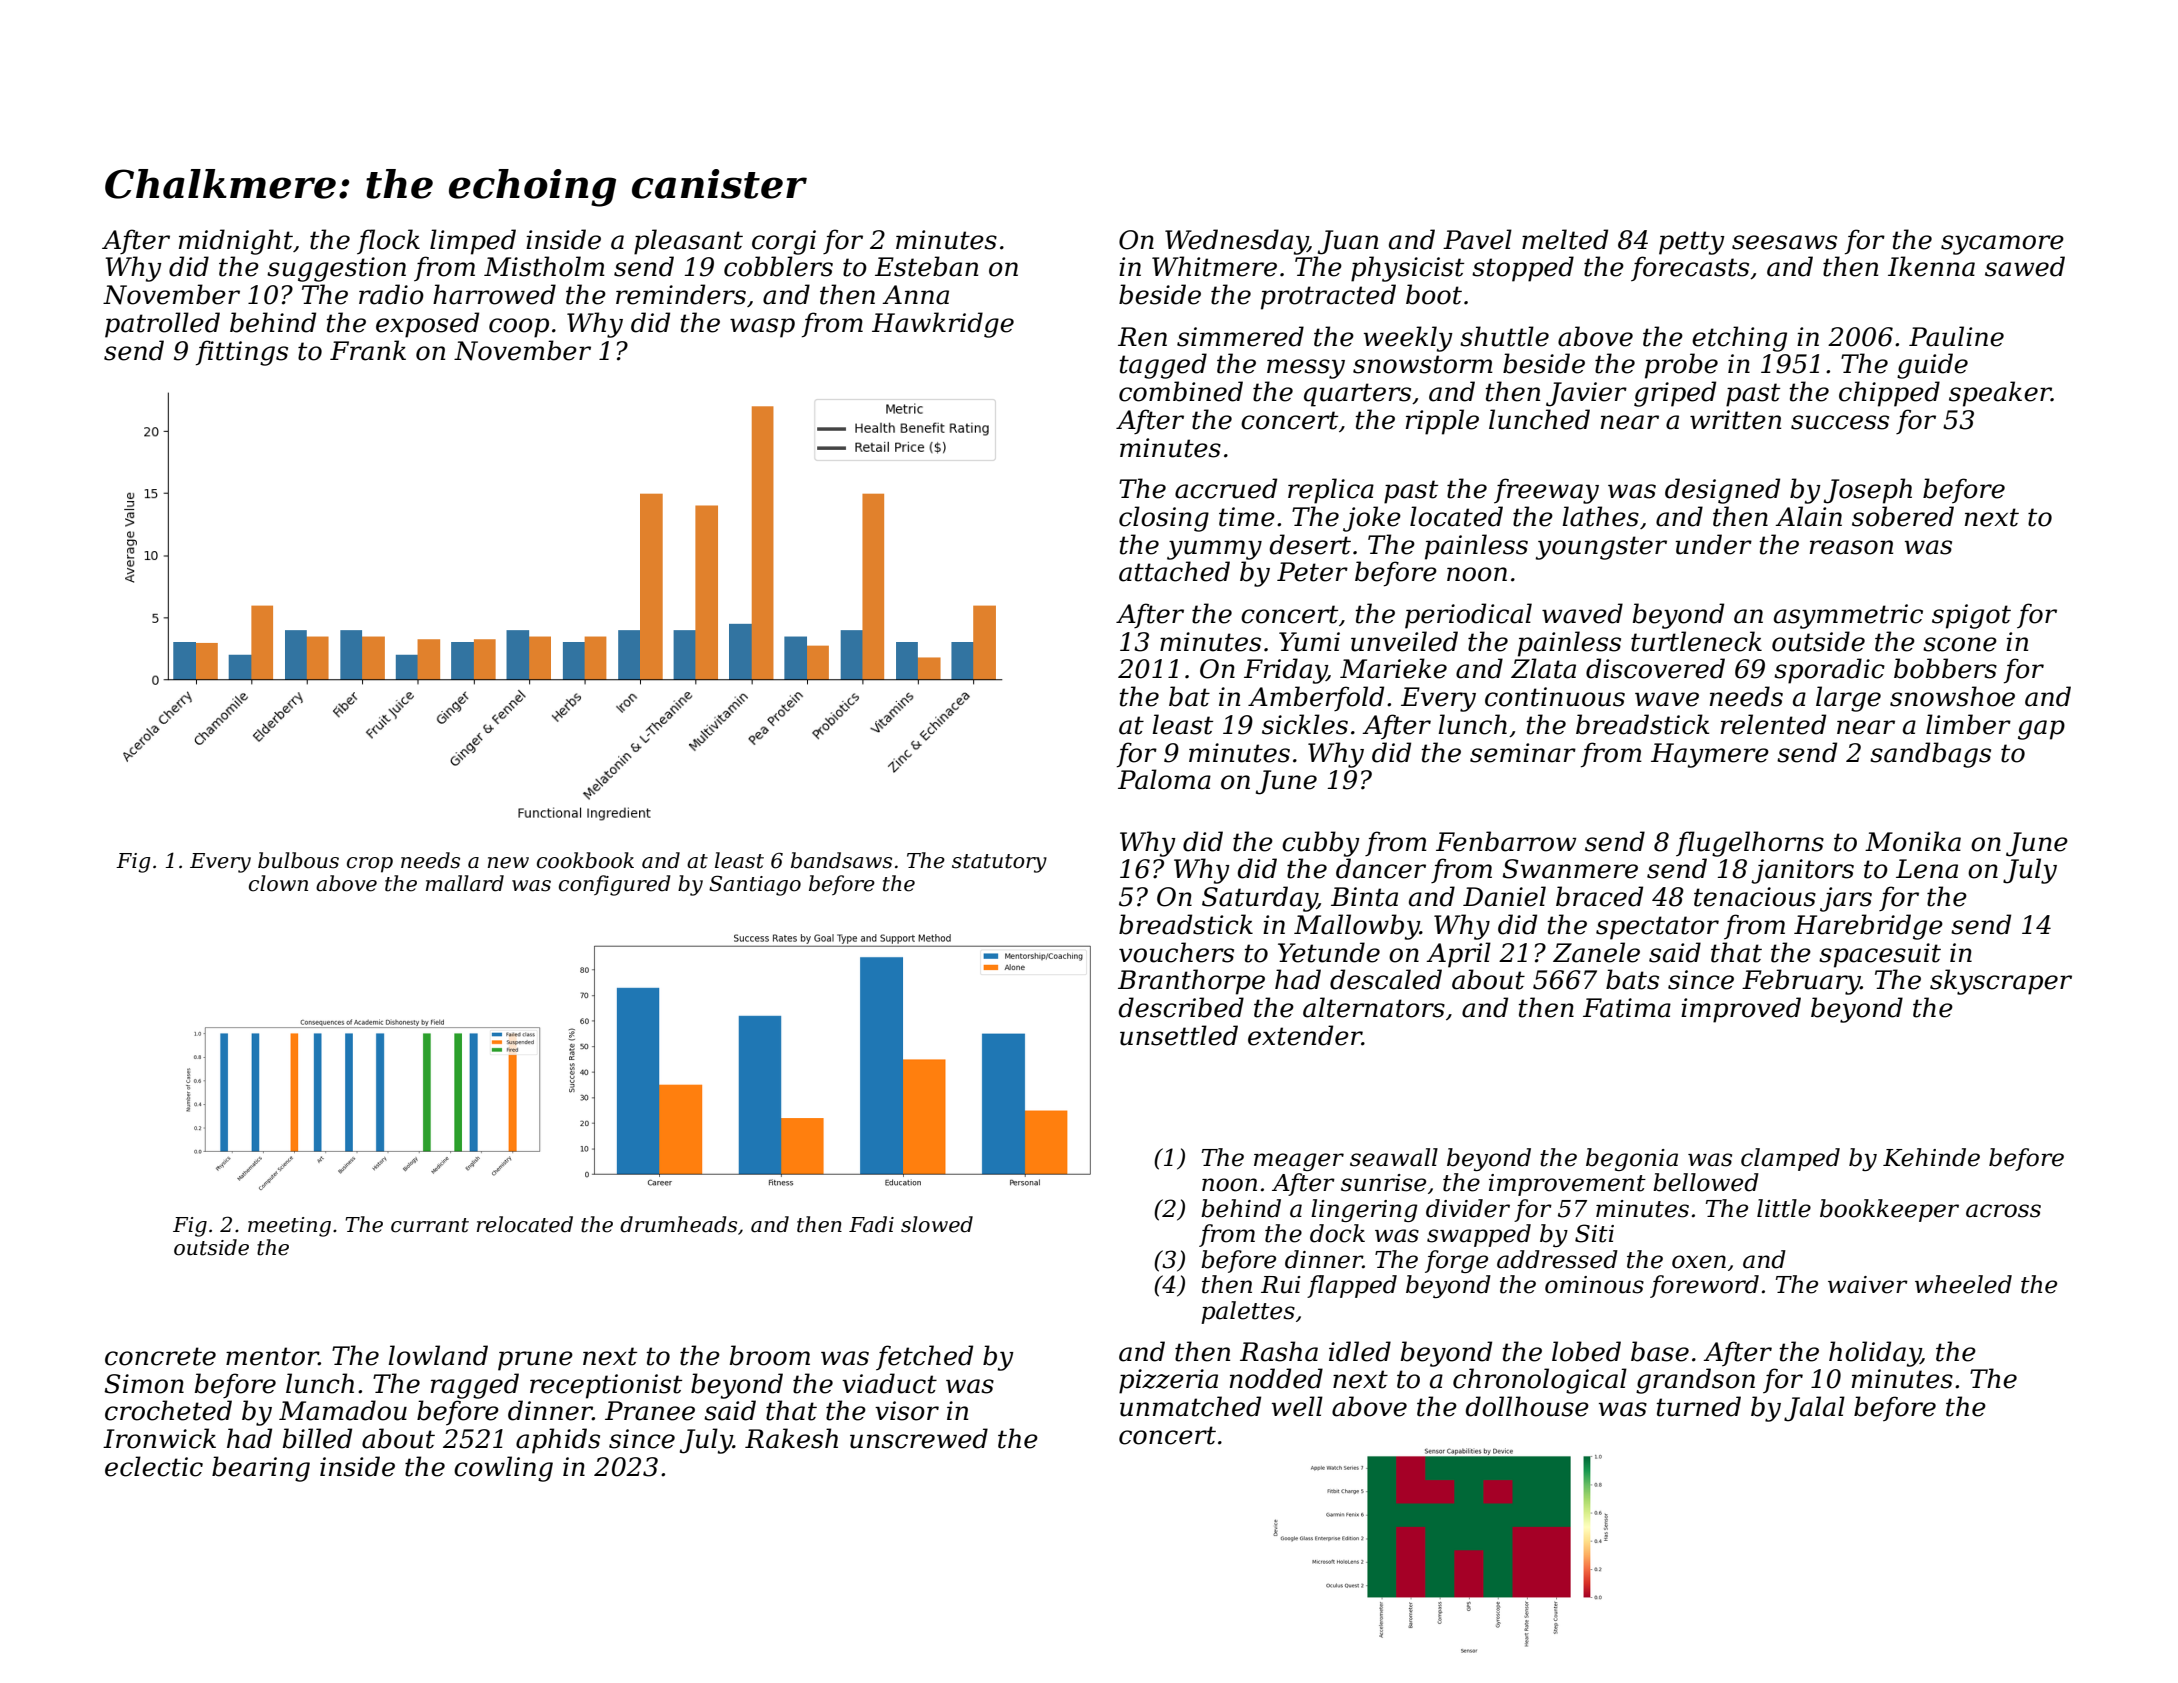 The height and width of the document is (1683, 2178). Describe the element at coordinates (1814, 1409) in the document. I see `Jalal` at that location.
